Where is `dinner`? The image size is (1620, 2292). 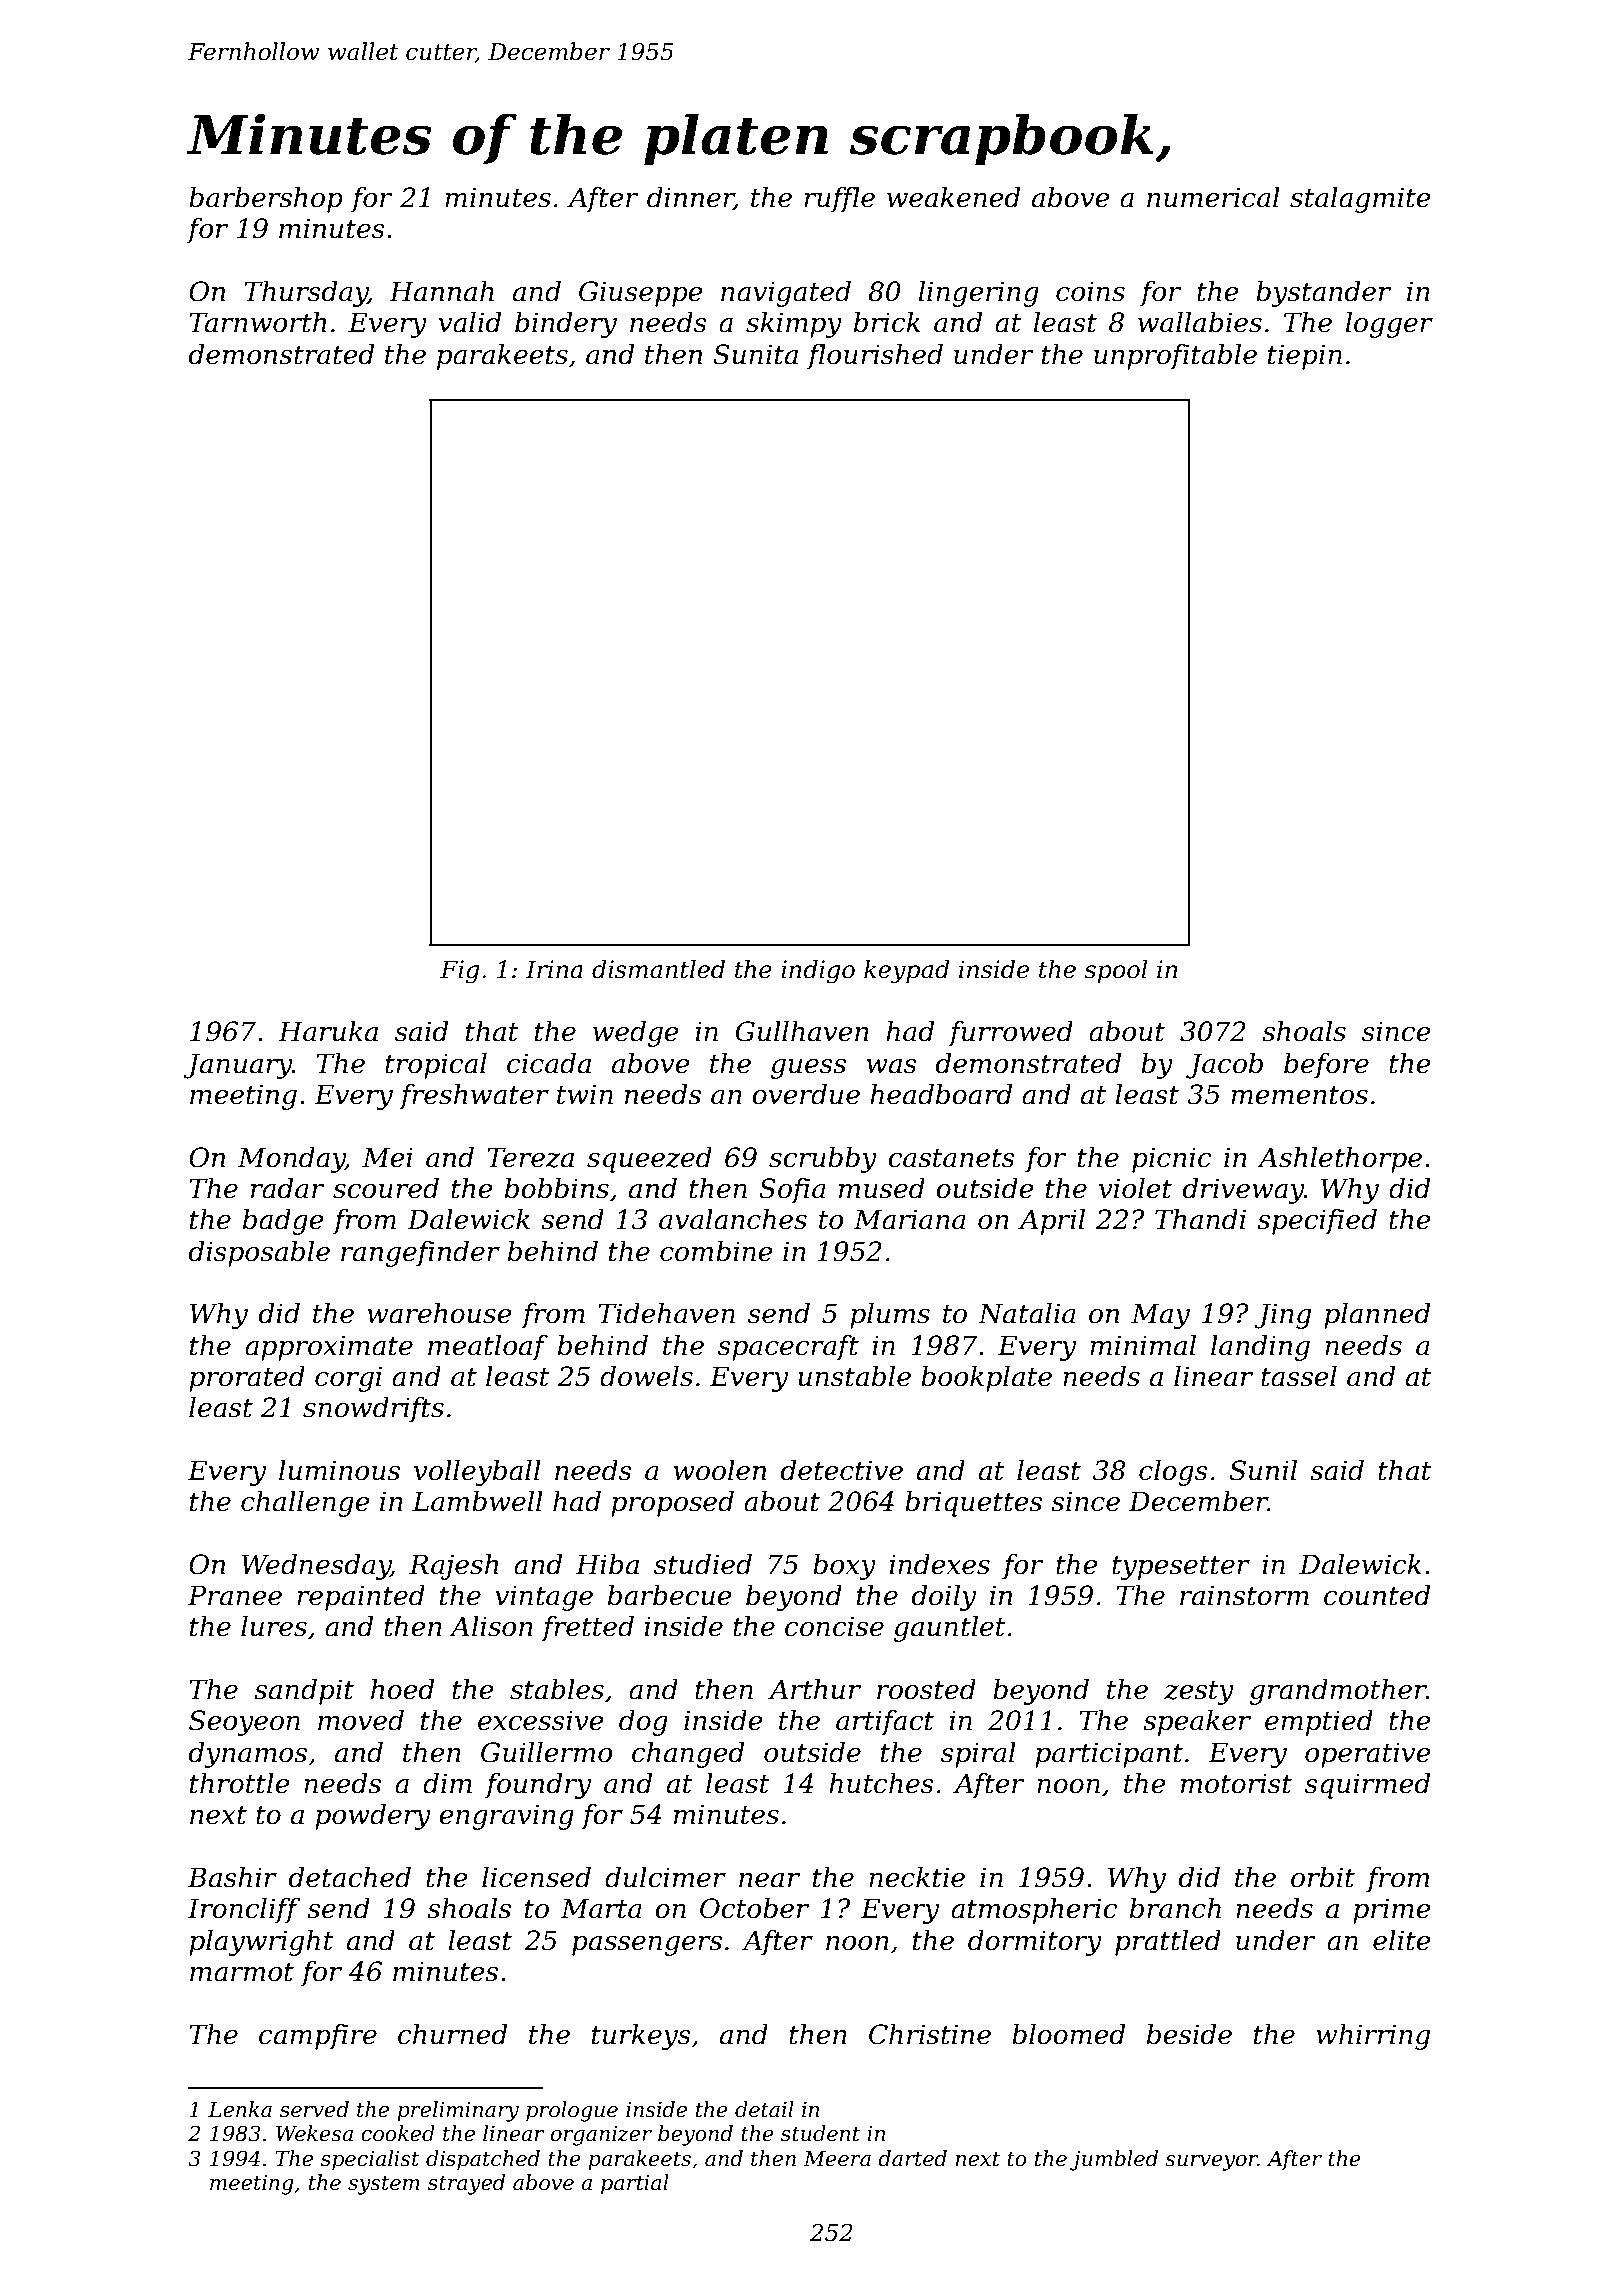 dinner is located at coordinates (690, 198).
